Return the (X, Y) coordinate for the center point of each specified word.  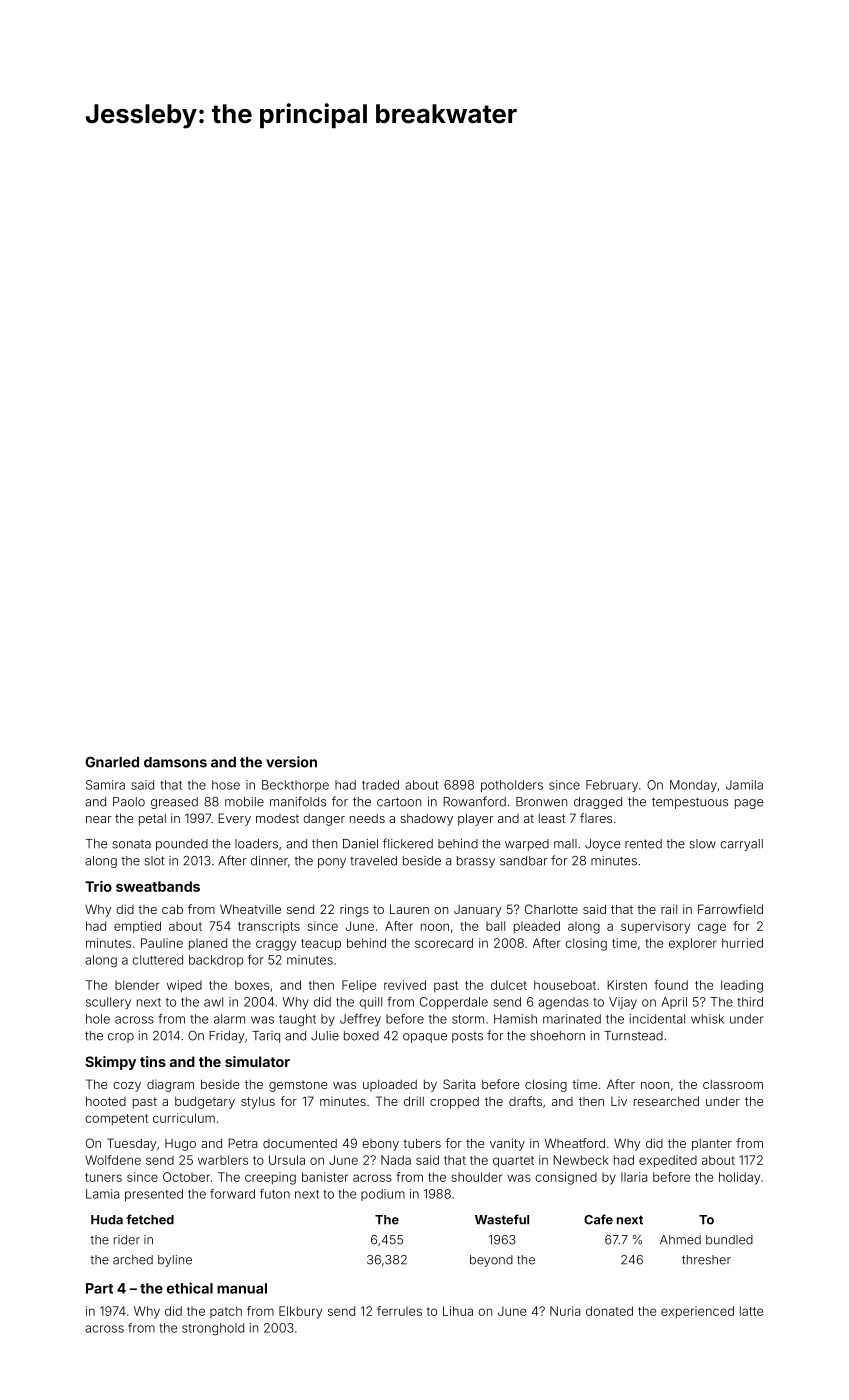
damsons (175, 762)
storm (468, 1019)
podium (383, 1195)
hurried (742, 943)
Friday (226, 1037)
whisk (707, 1019)
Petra (242, 1143)
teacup (321, 945)
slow (703, 844)
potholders (512, 786)
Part (99, 1288)
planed (208, 944)
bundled (729, 1240)
